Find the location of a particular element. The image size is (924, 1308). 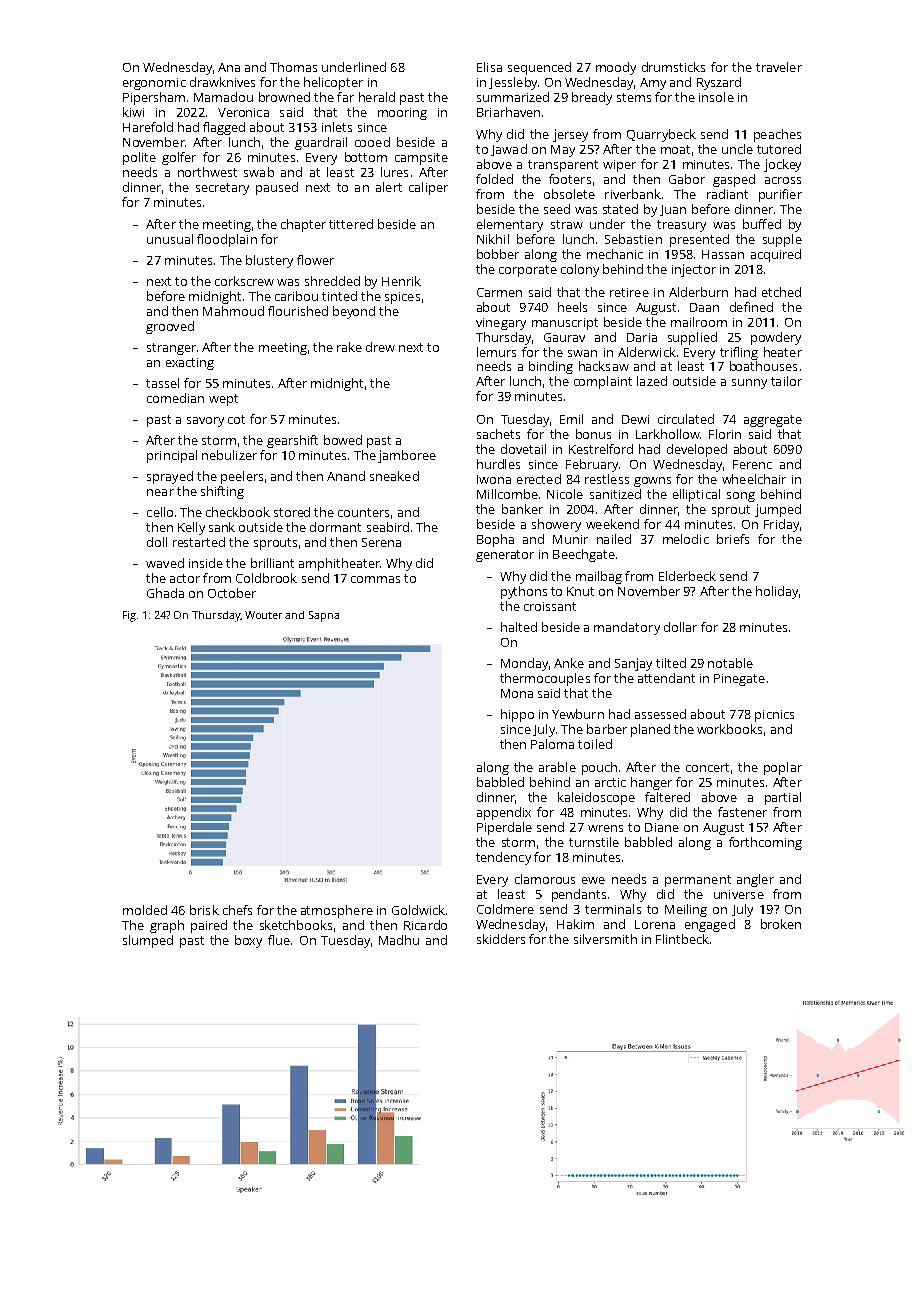

helicopter is located at coordinates (333, 83).
